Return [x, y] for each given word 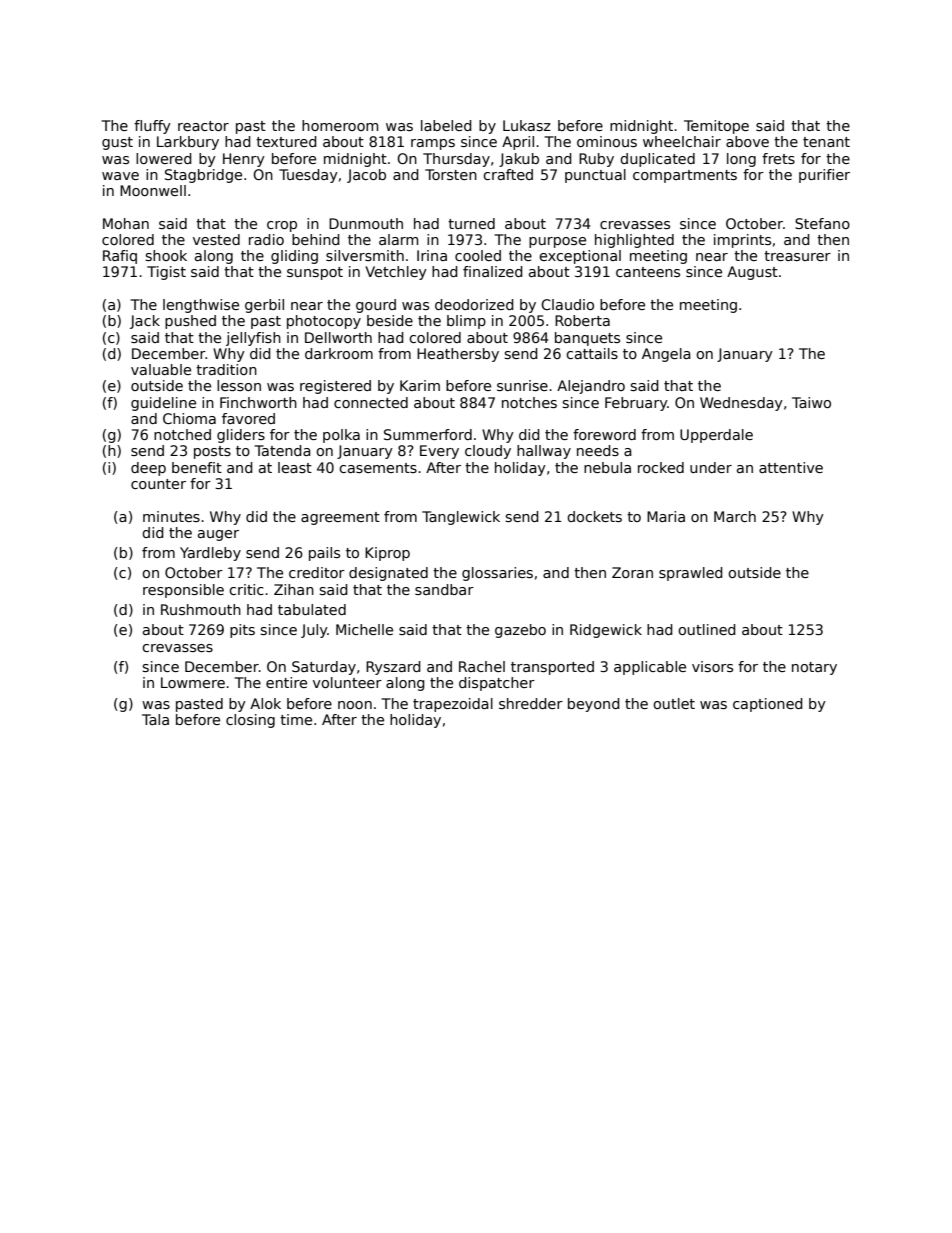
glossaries [497, 574]
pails [324, 554]
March [735, 516]
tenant [826, 142]
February [636, 404]
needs [598, 450]
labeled [446, 125]
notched [182, 434]
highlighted [634, 241]
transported [552, 668]
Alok [265, 703]
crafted [508, 174]
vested [216, 239]
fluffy [152, 127]
